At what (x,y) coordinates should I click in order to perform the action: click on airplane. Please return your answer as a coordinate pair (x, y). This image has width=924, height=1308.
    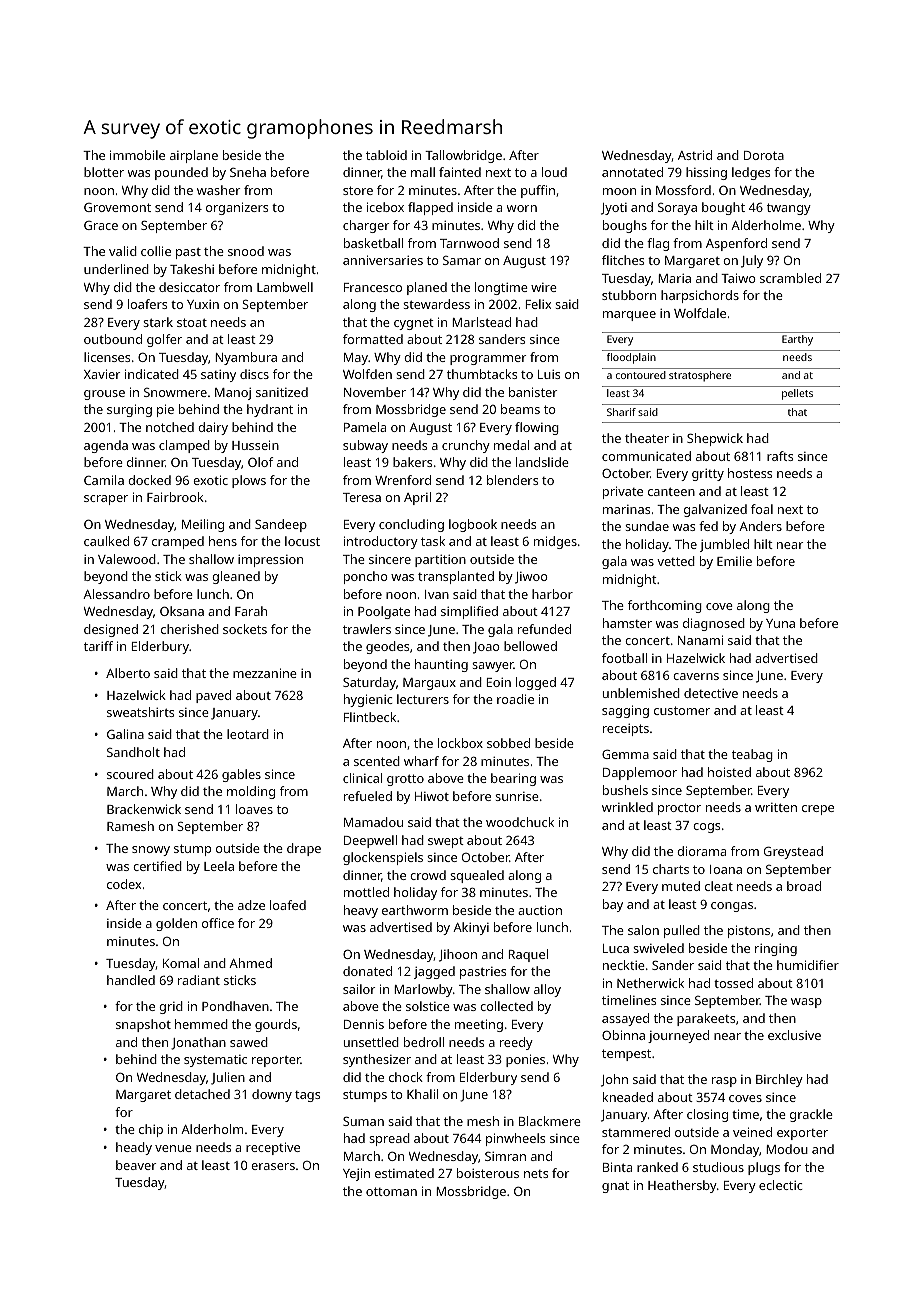
    Looking at the image, I should click on (194, 156).
